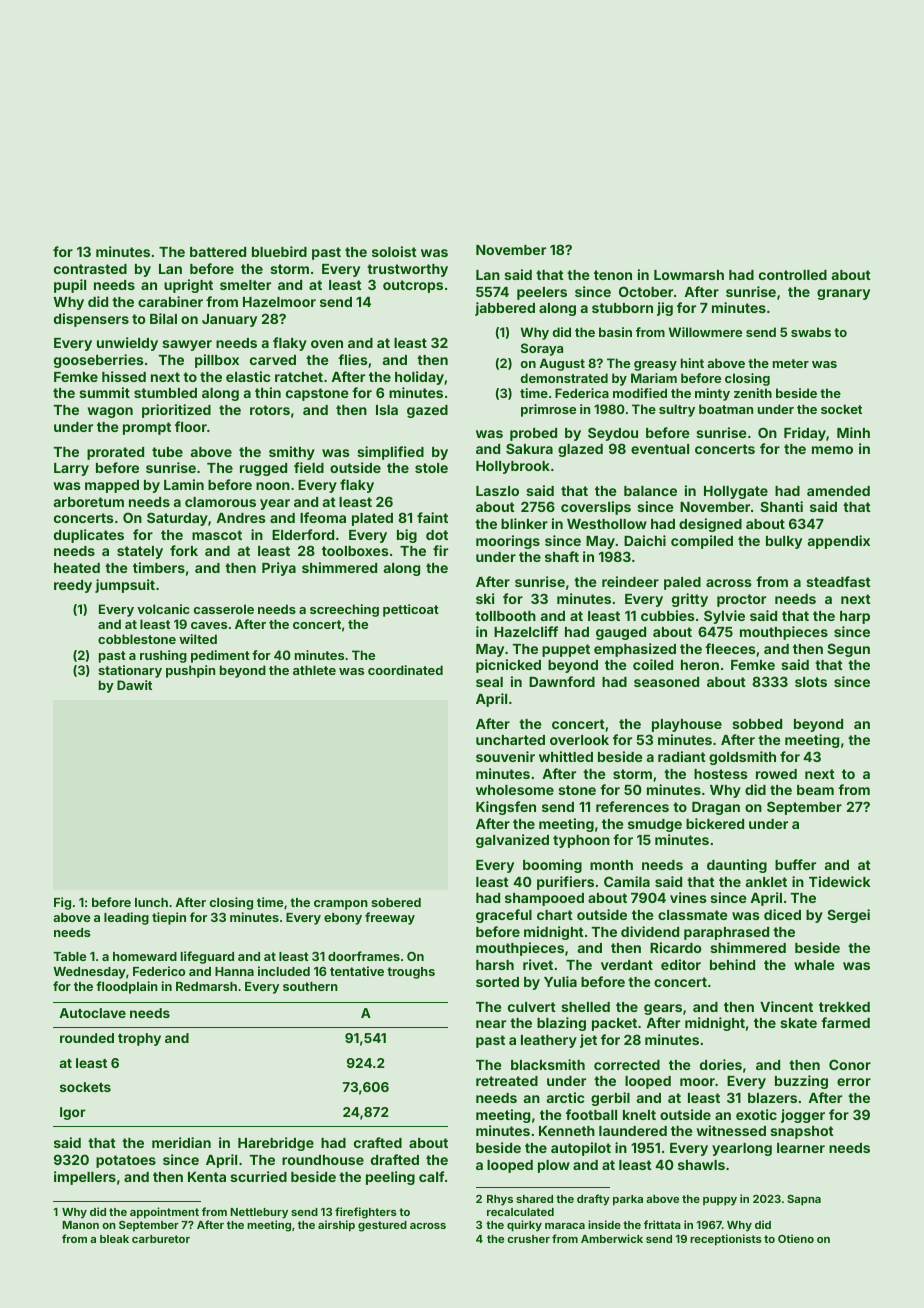 The width and height of the screenshot is (924, 1308). Describe the element at coordinates (497, 491) in the screenshot. I see `Laszlo` at that location.
